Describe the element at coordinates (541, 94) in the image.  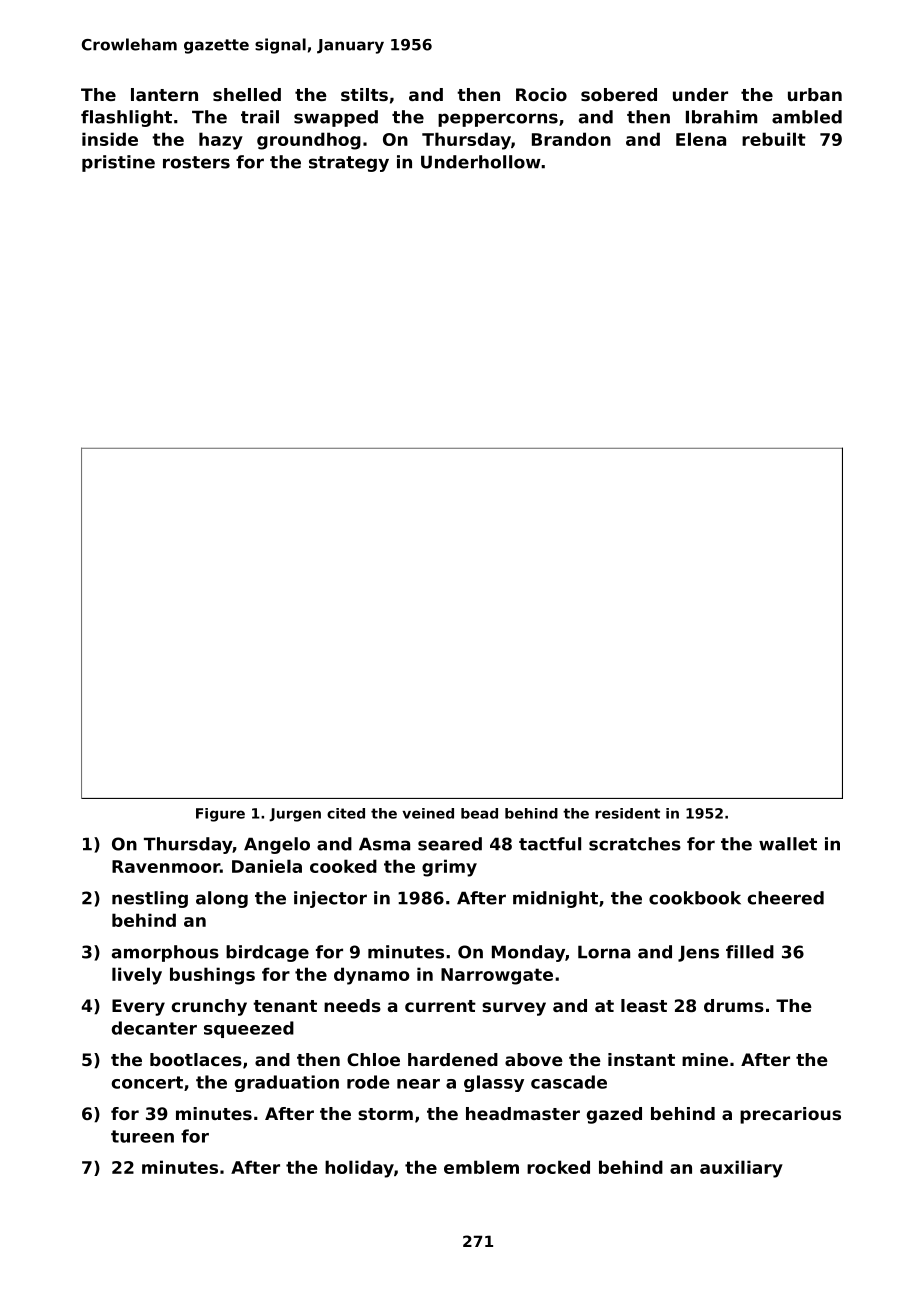
I see `Rocio` at that location.
